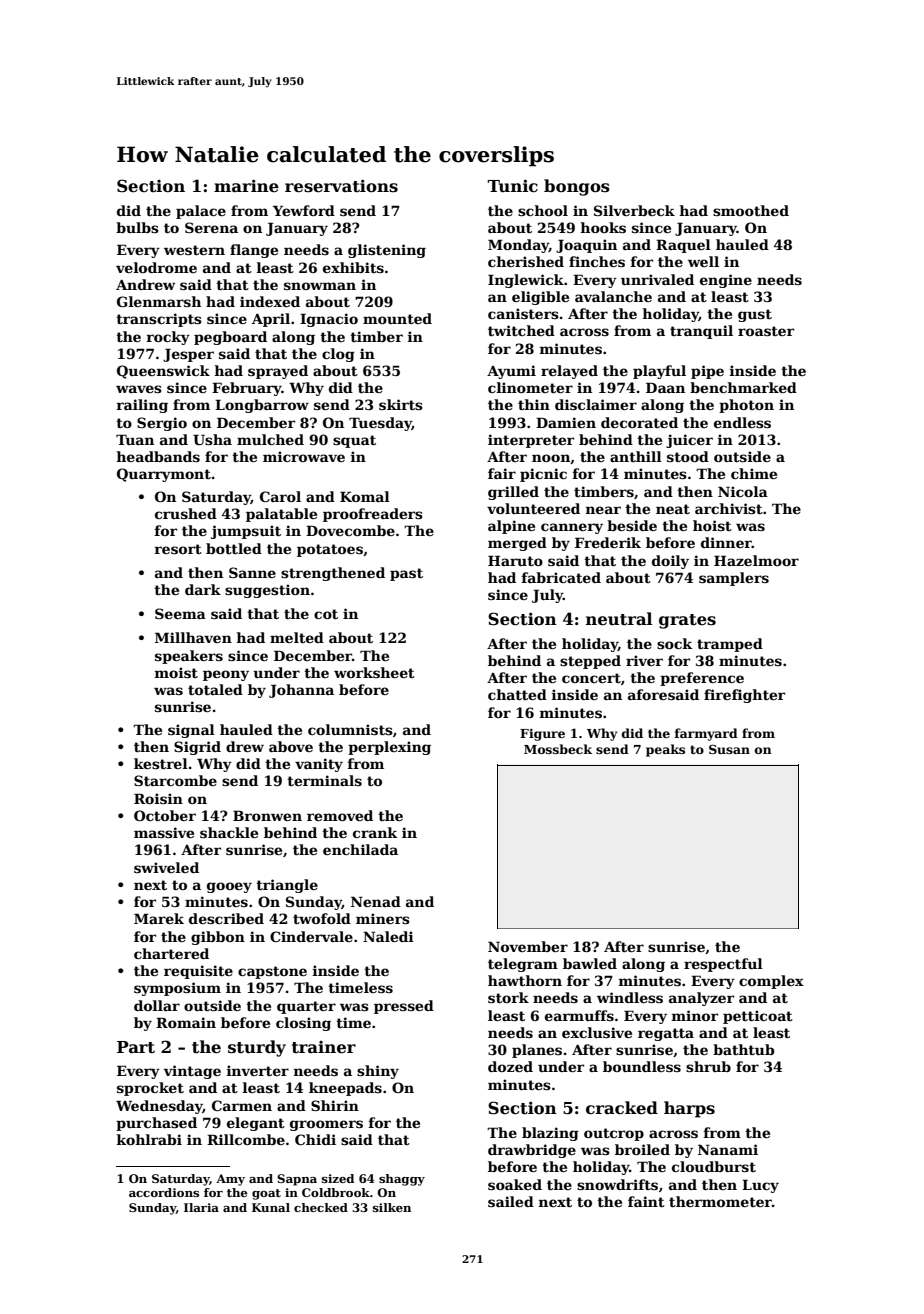  Describe the element at coordinates (515, 560) in the document. I see `Haruto` at that location.
